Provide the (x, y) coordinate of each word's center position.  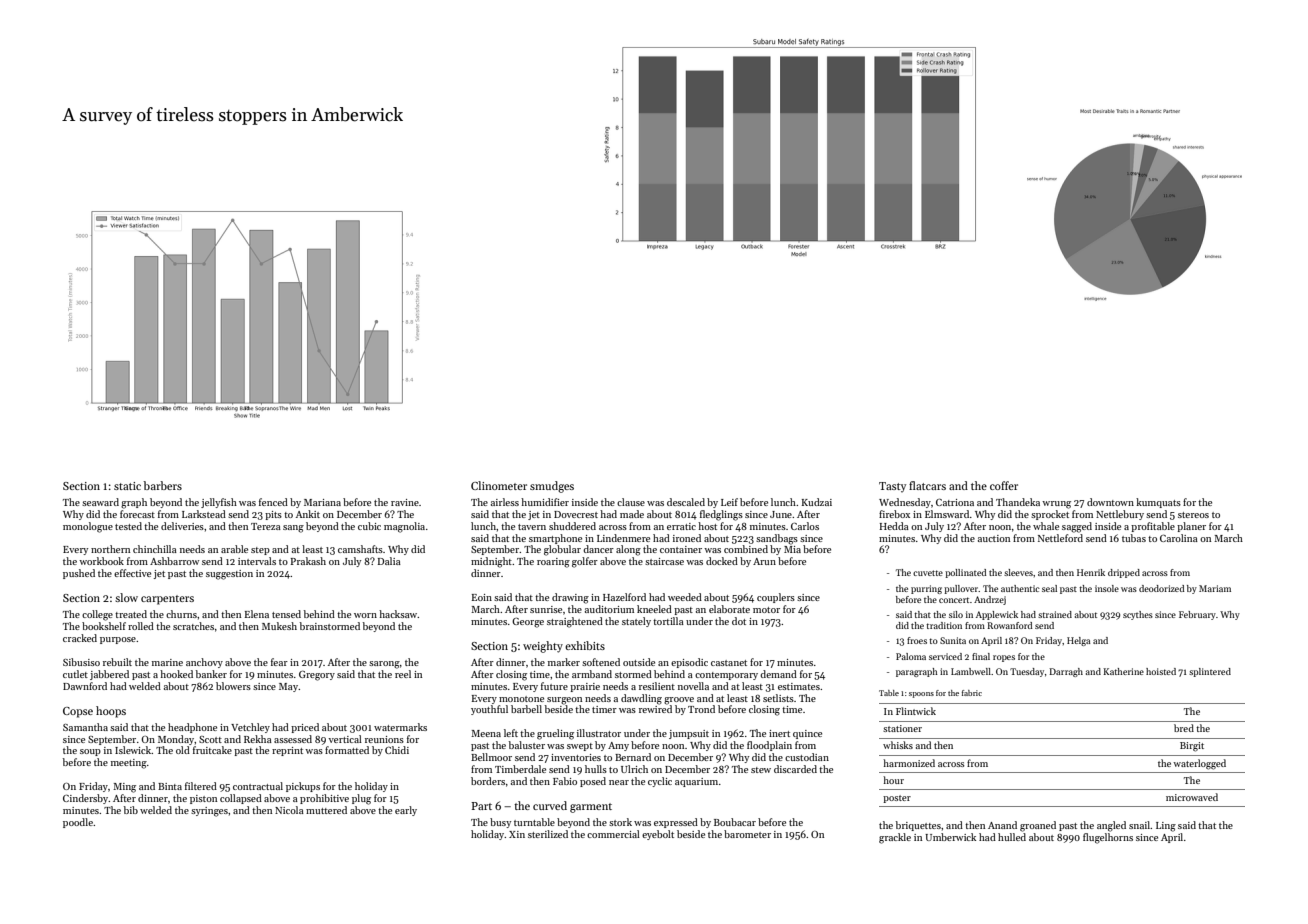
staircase (664, 561)
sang (293, 529)
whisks (898, 745)
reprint (287, 751)
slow (126, 597)
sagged (1077, 527)
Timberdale (520, 769)
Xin (517, 834)
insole (1107, 588)
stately (636, 622)
